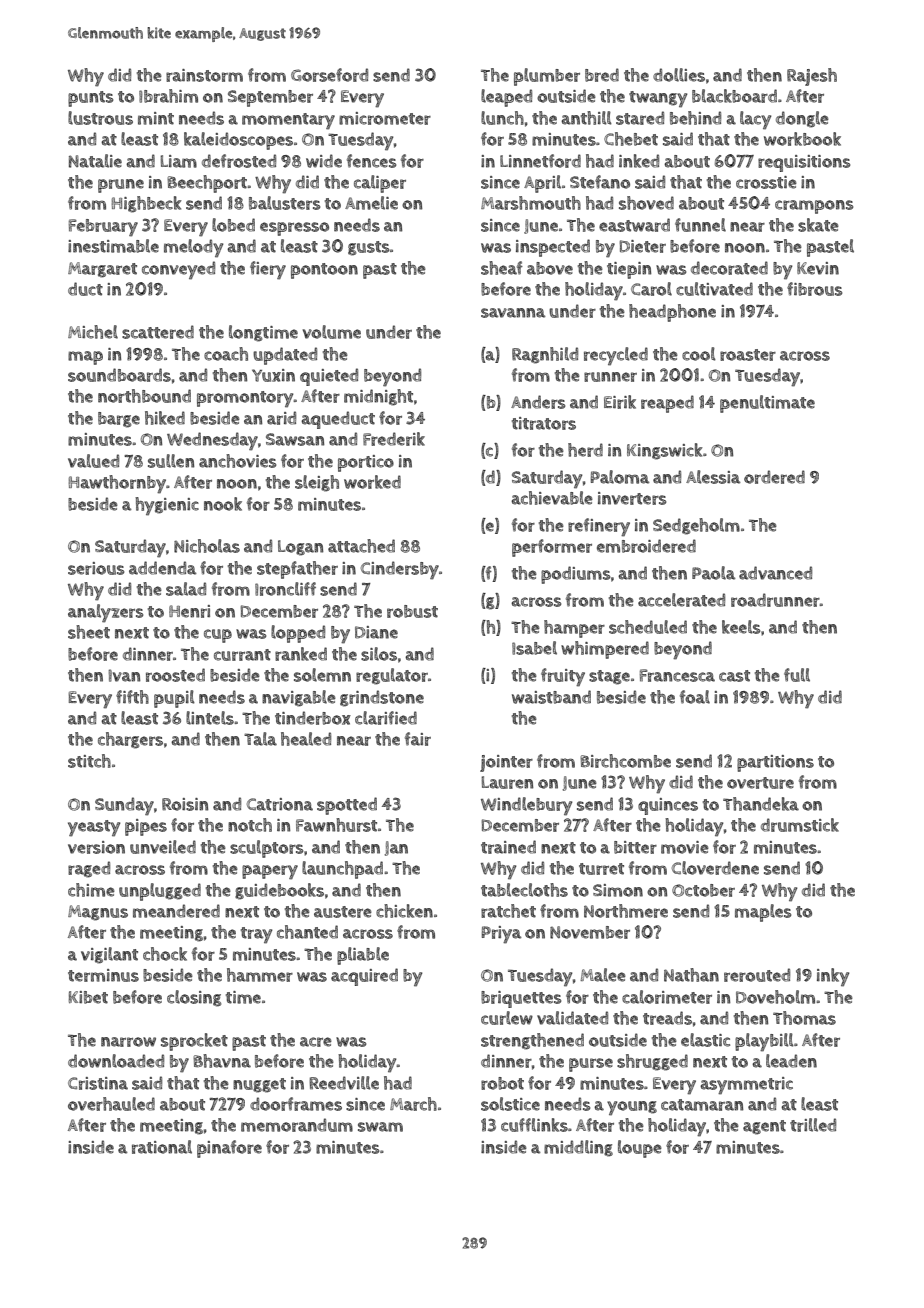 This image has width=924, height=1308. I want to click on Malee, so click(603, 975).
